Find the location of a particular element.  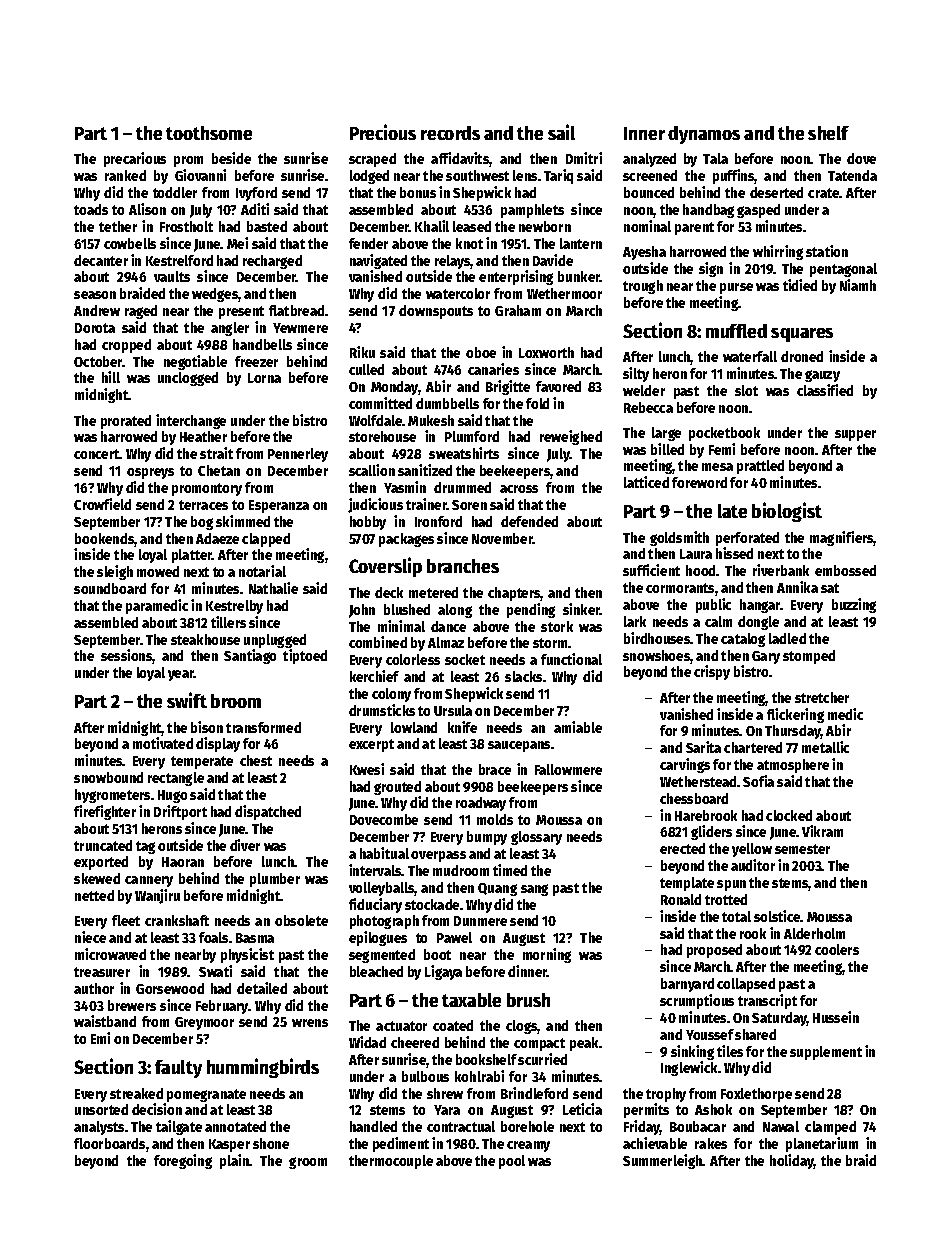

groom is located at coordinates (308, 1163).
